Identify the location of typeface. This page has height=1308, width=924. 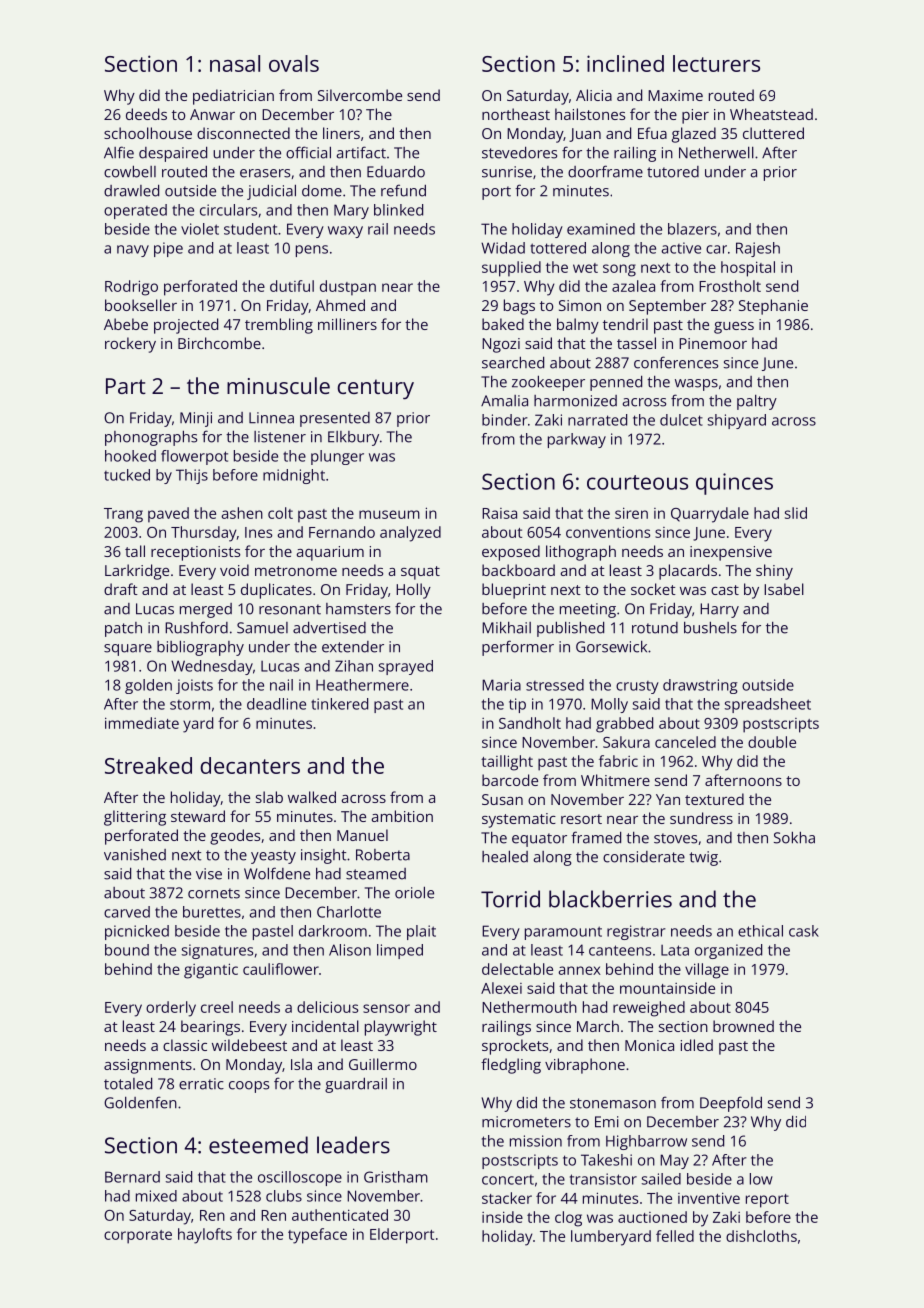
(317, 1236).
